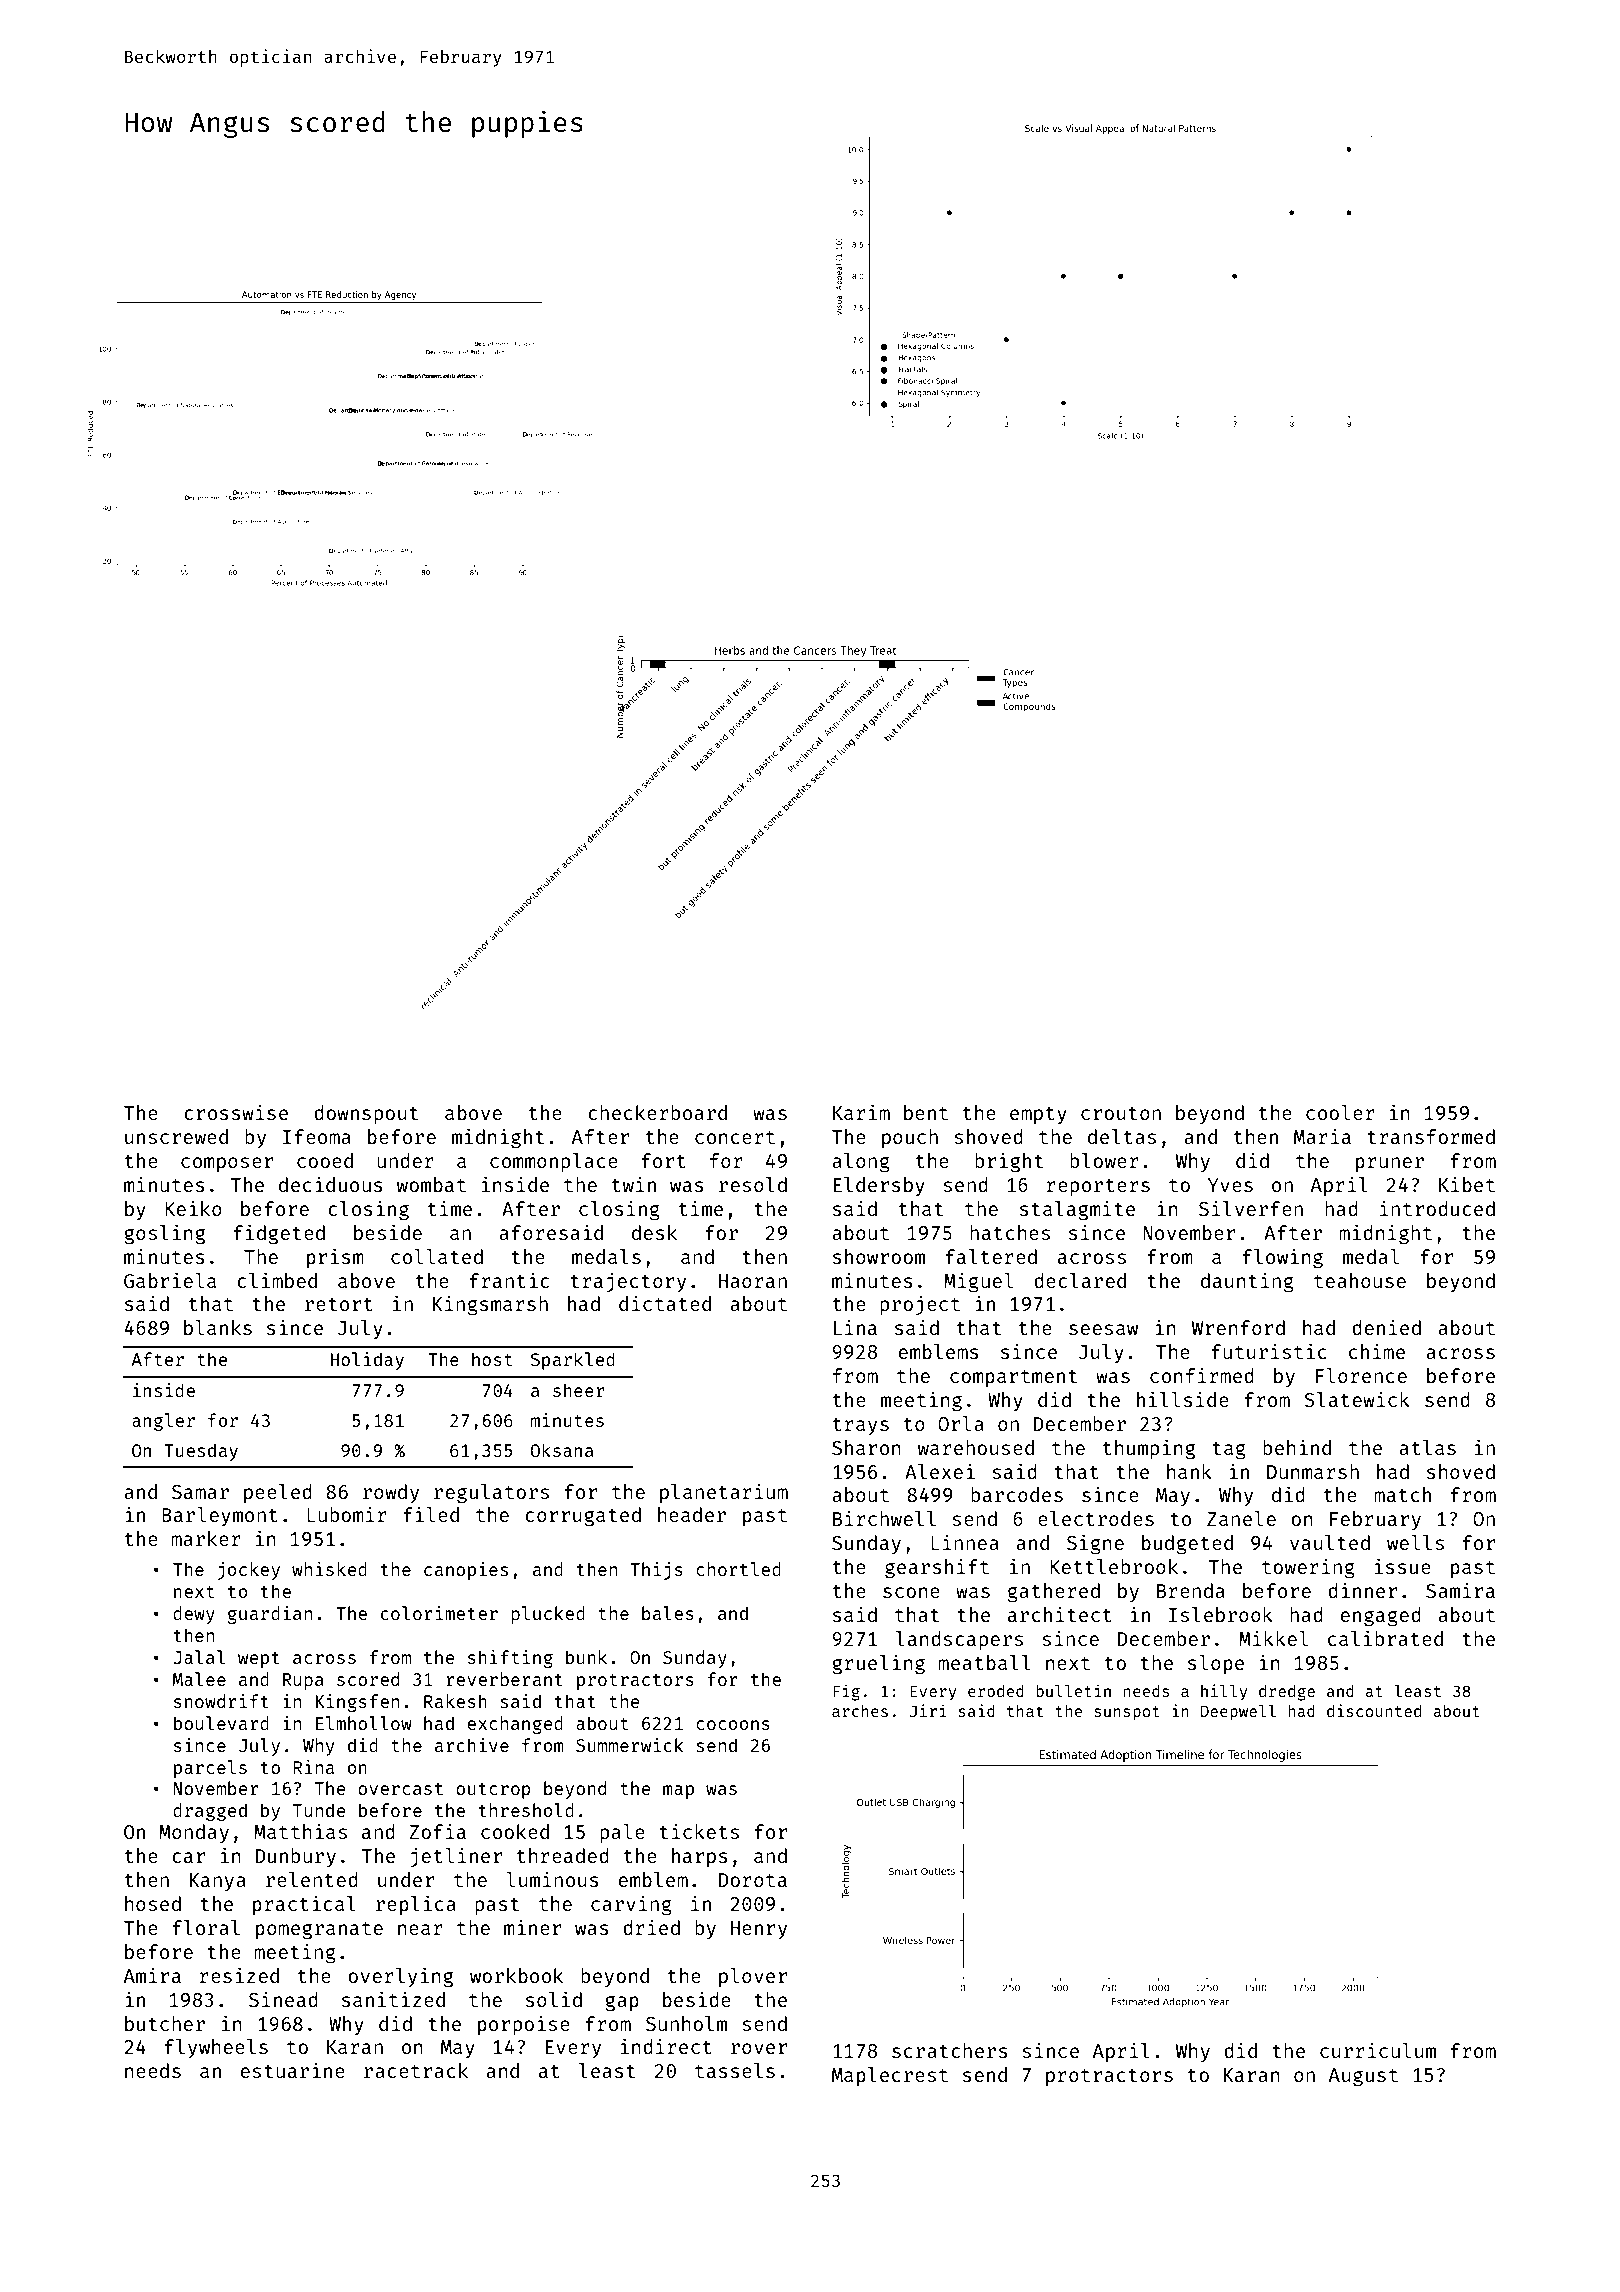 This screenshot has width=1620, height=2292. I want to click on Dunbury, so click(296, 1857).
